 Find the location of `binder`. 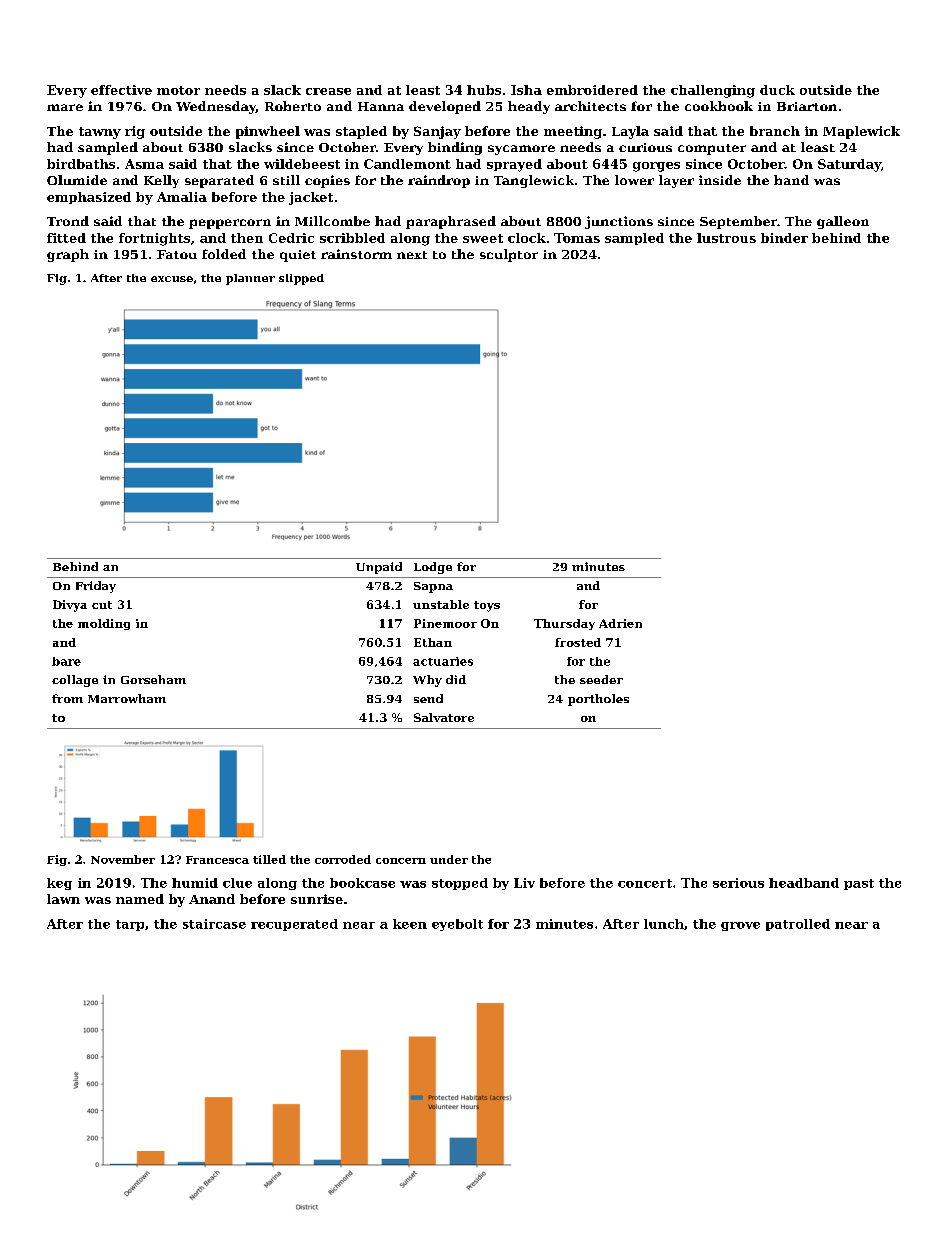

binder is located at coordinates (784, 238).
